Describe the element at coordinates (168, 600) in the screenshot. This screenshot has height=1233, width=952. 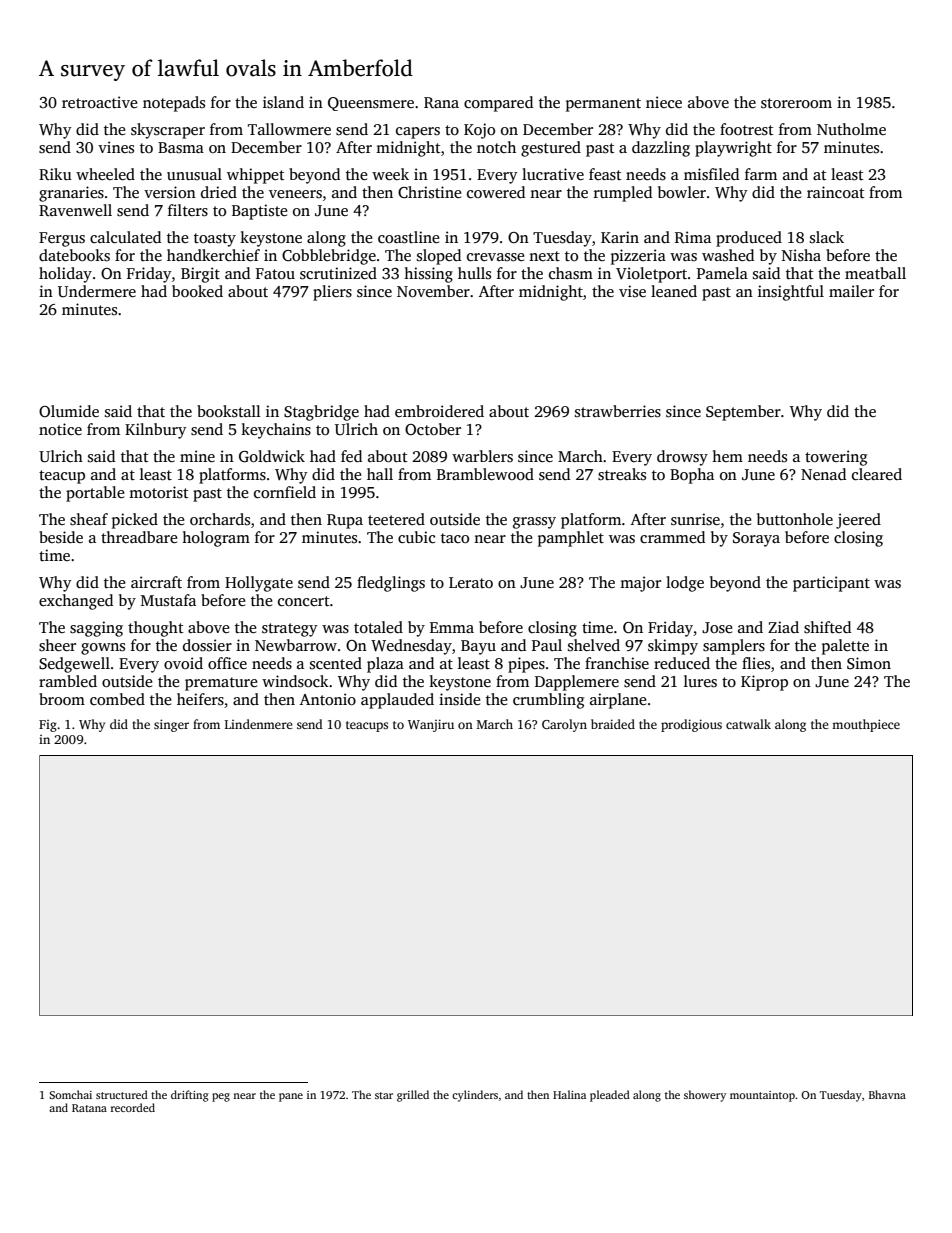
I see `Mustafa` at that location.
